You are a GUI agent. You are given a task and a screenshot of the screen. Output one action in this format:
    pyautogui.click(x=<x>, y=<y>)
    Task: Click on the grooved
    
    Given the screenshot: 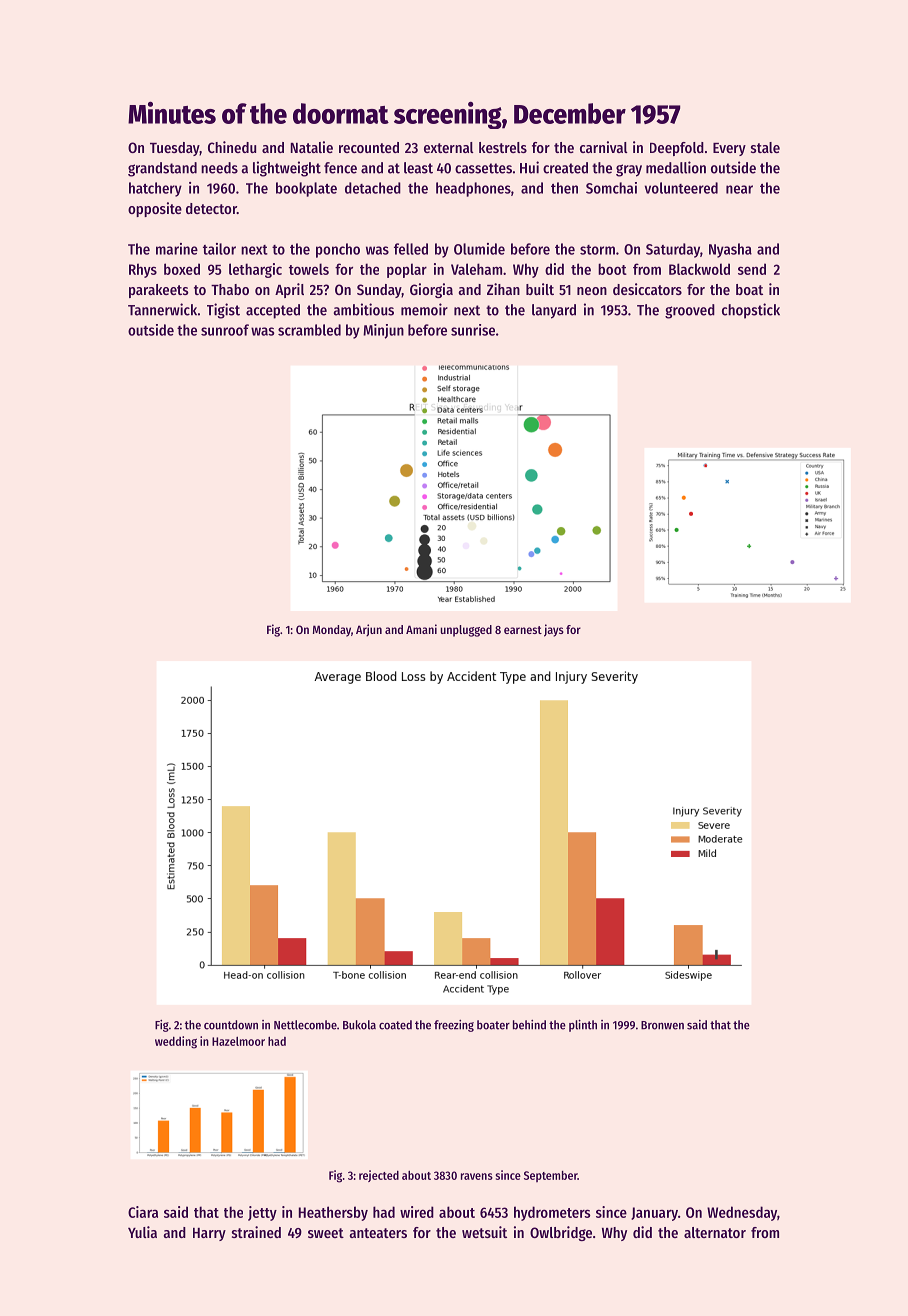 What is the action you would take?
    pyautogui.click(x=690, y=311)
